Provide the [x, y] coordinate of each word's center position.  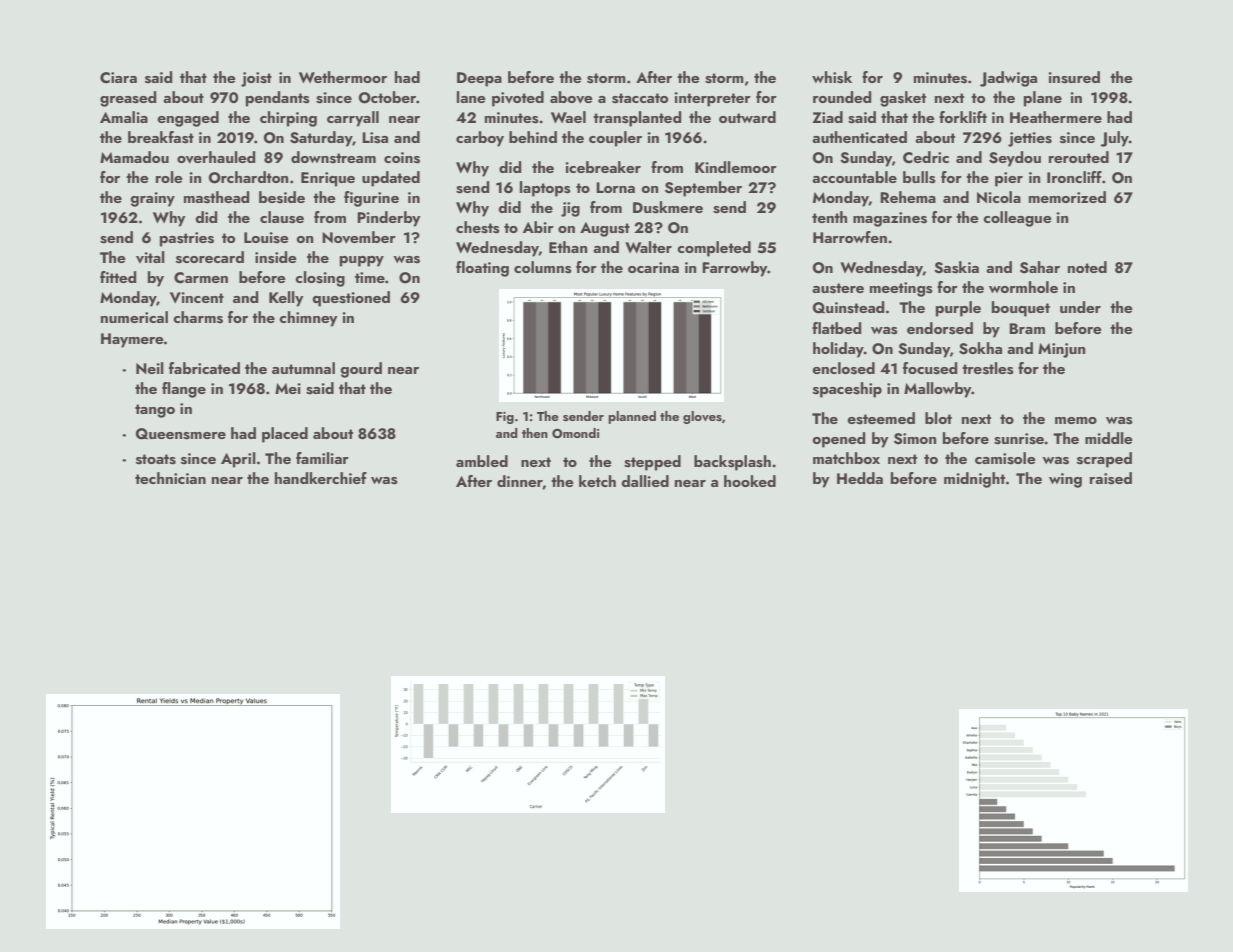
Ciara [118, 78]
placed [285, 435]
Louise [266, 238]
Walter [648, 247]
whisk [832, 77]
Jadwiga [1008, 79]
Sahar [1040, 267]
